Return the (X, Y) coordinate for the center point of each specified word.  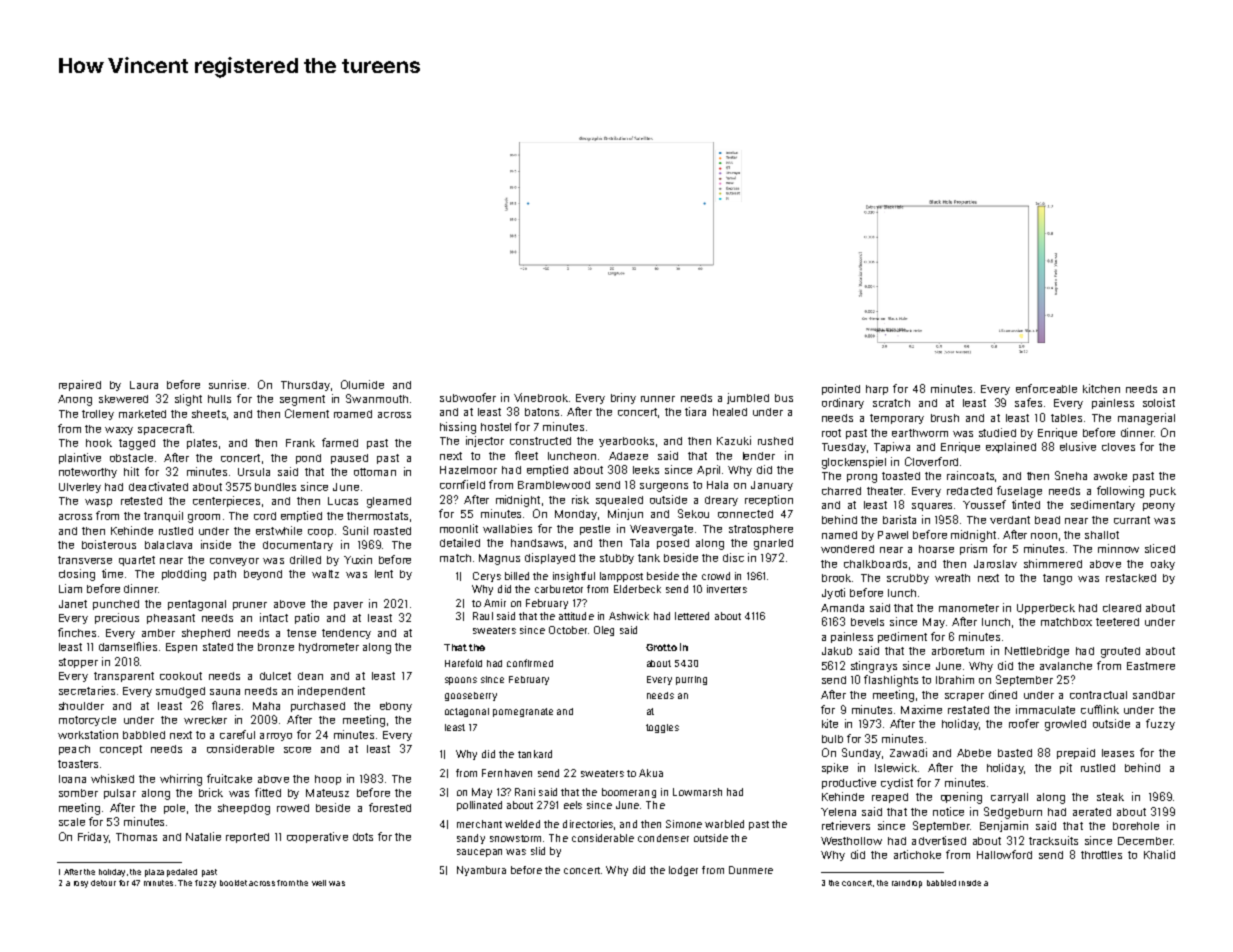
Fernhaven (507, 773)
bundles (275, 487)
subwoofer (468, 397)
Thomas (136, 837)
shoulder (81, 706)
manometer (969, 608)
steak (1110, 797)
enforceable (1046, 388)
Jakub (837, 651)
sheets (209, 414)
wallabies (507, 528)
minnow (1118, 548)
